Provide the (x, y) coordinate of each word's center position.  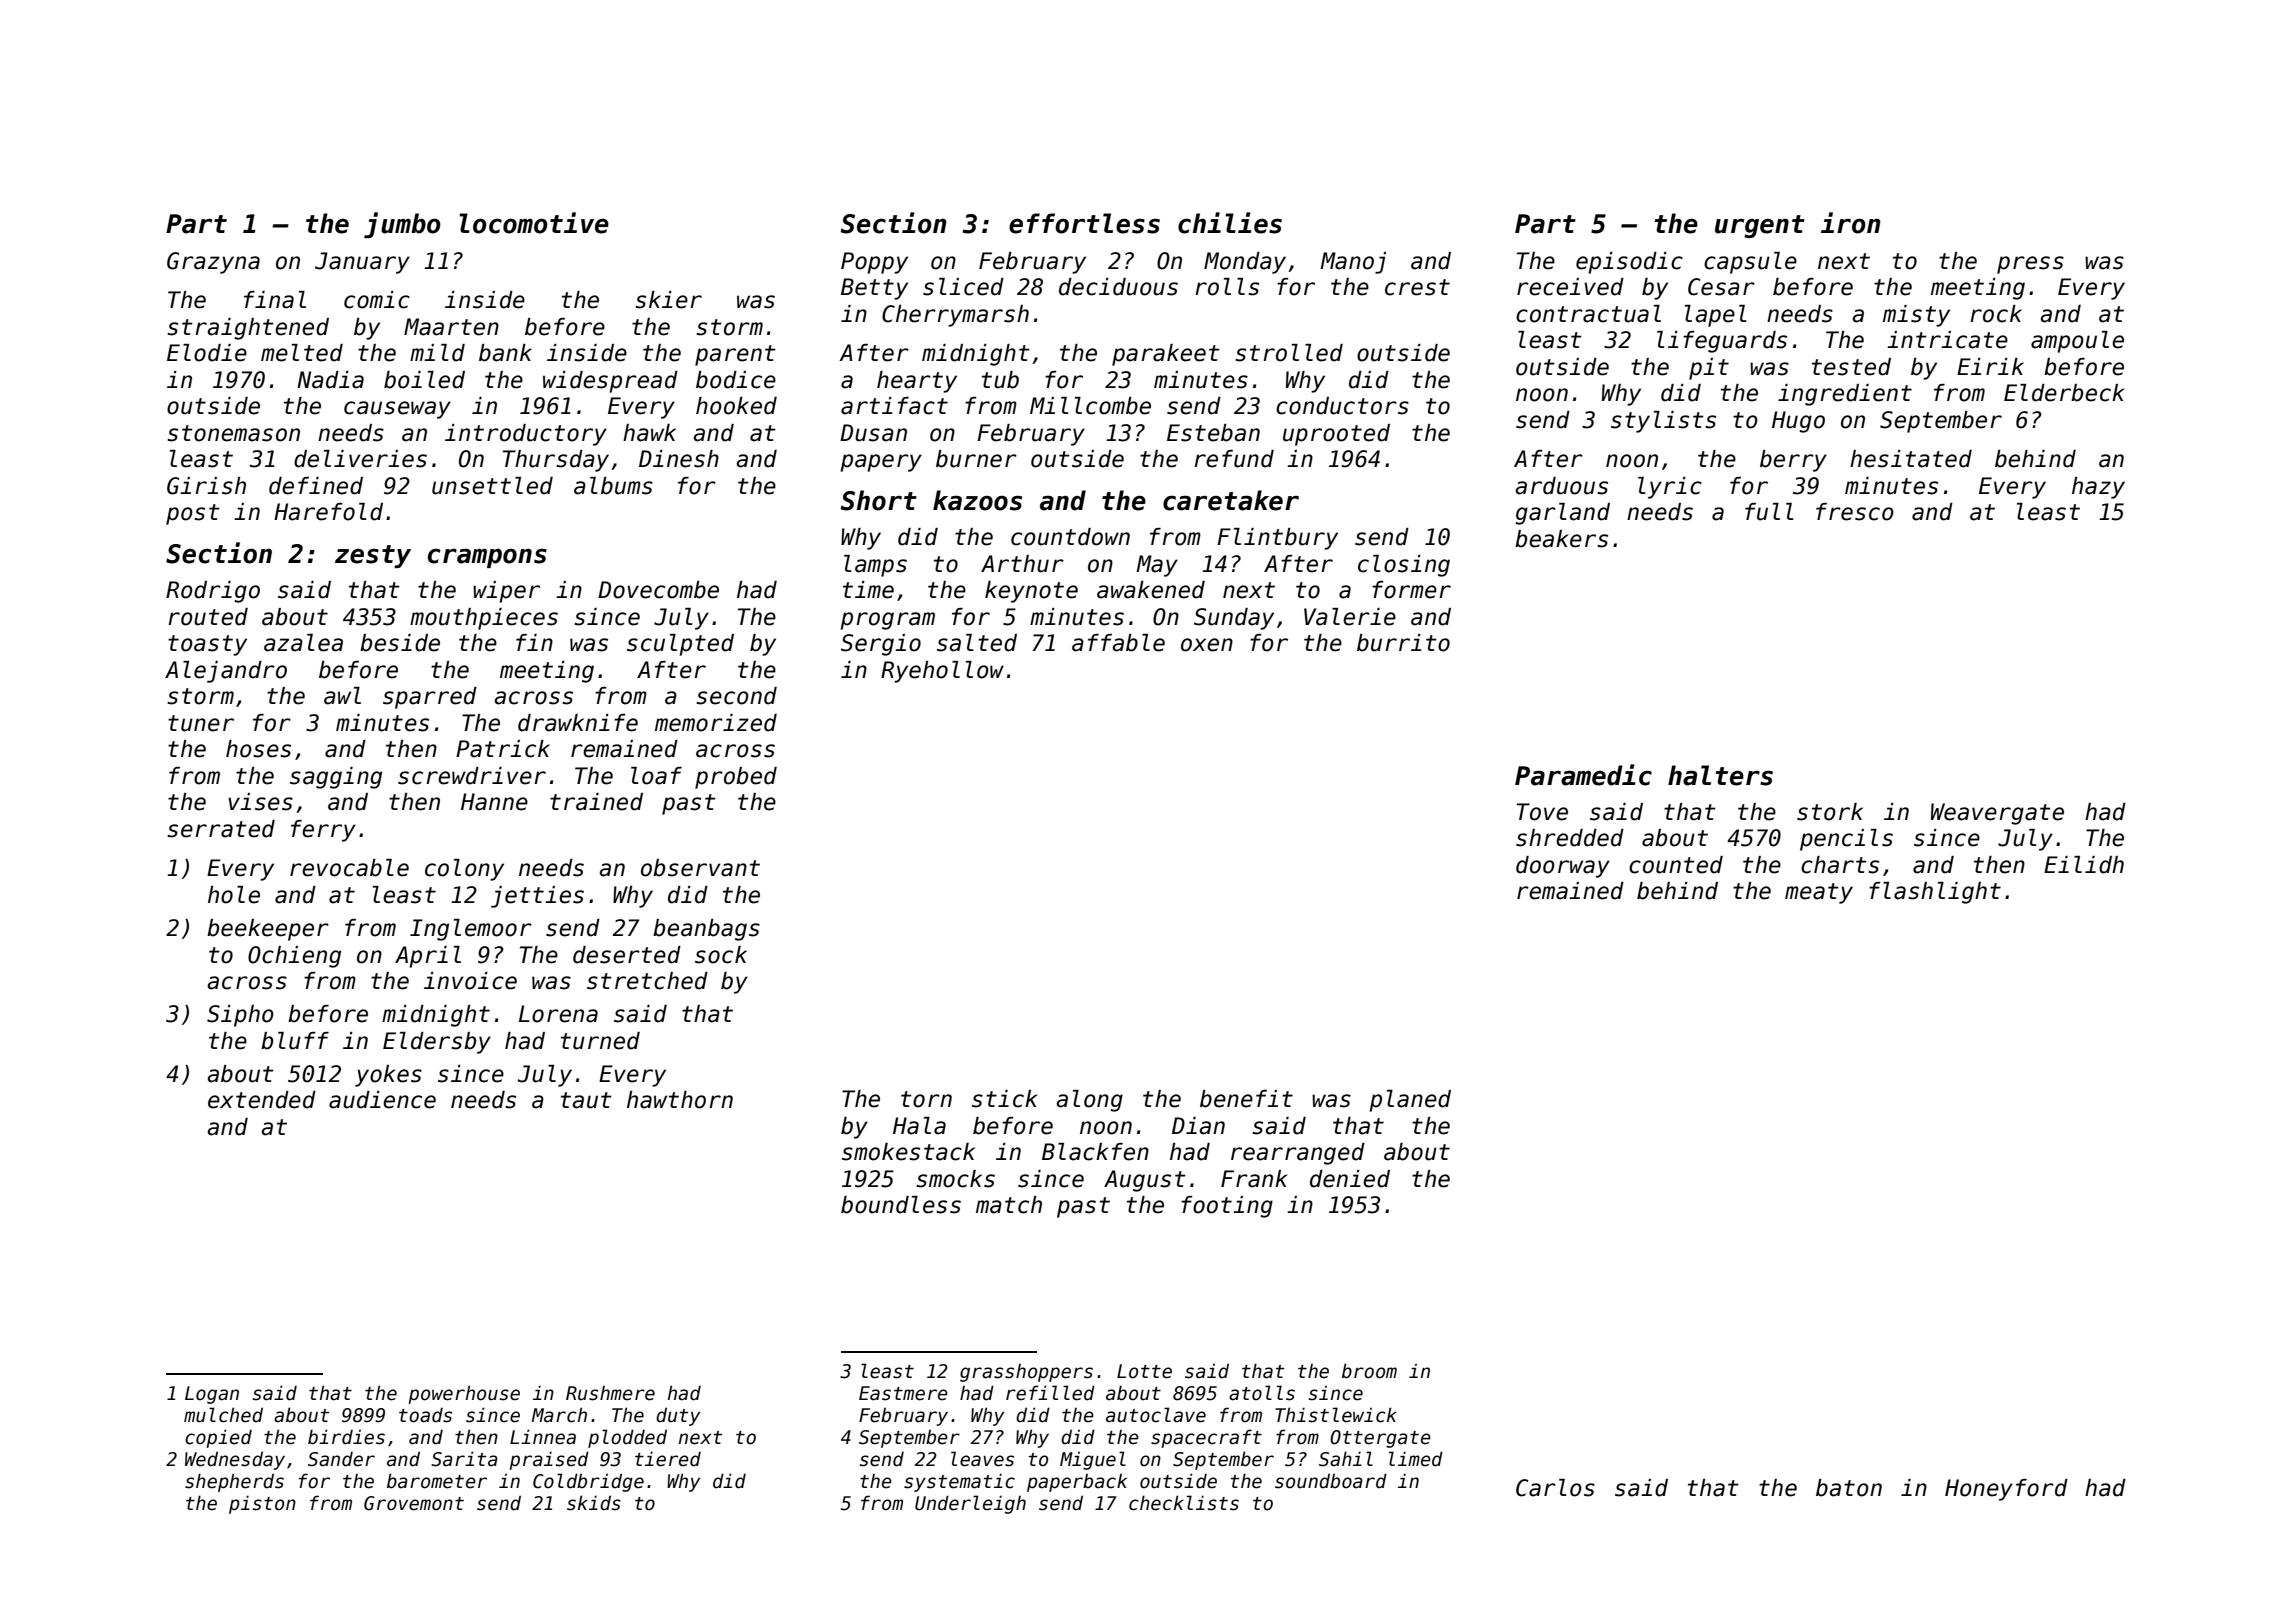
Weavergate (1997, 814)
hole (234, 895)
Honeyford (2006, 1490)
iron (1851, 223)
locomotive (534, 223)
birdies (346, 1437)
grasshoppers (1026, 1373)
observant (700, 868)
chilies (1230, 223)
